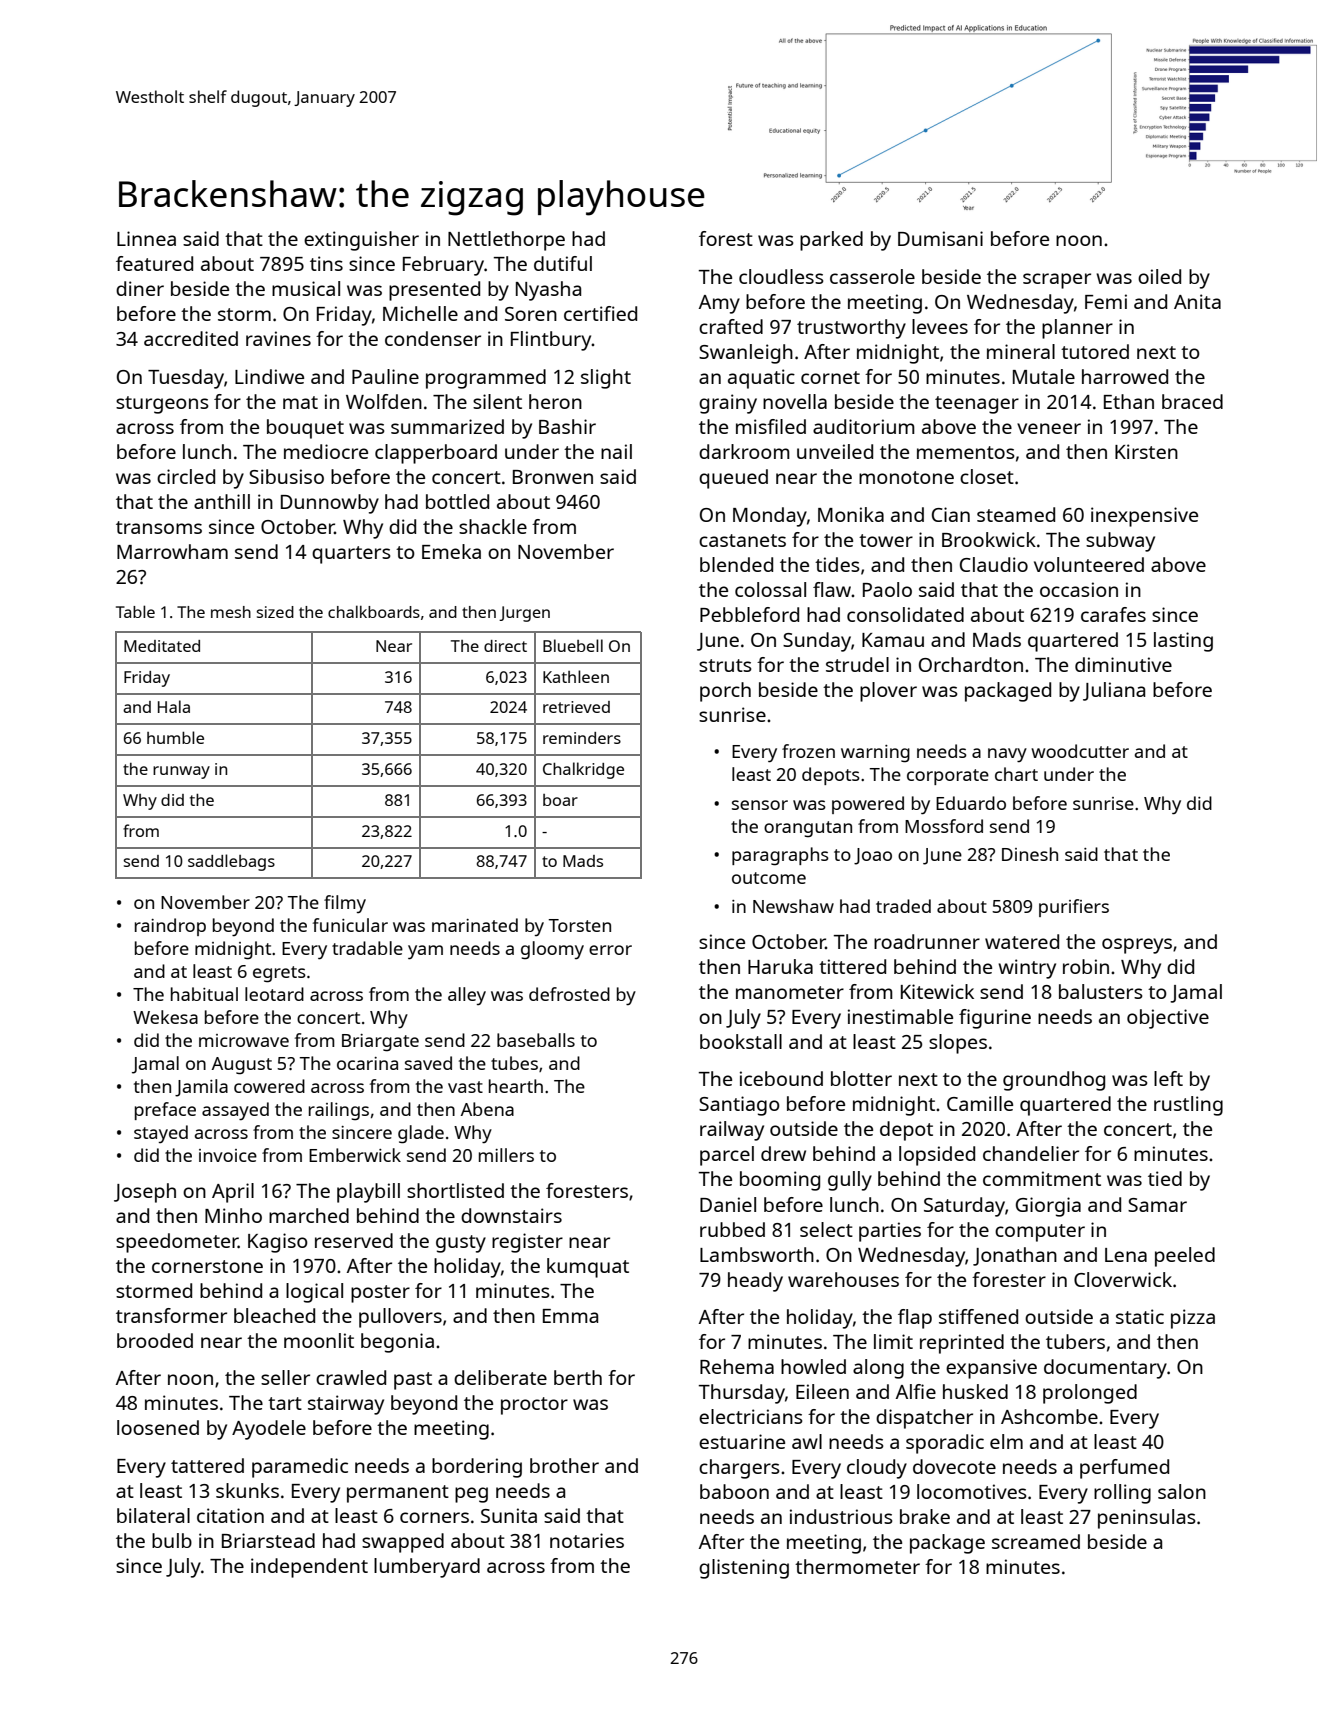 The image size is (1340, 1734). What do you see at coordinates (146, 238) in the page?
I see `Linnea` at bounding box center [146, 238].
